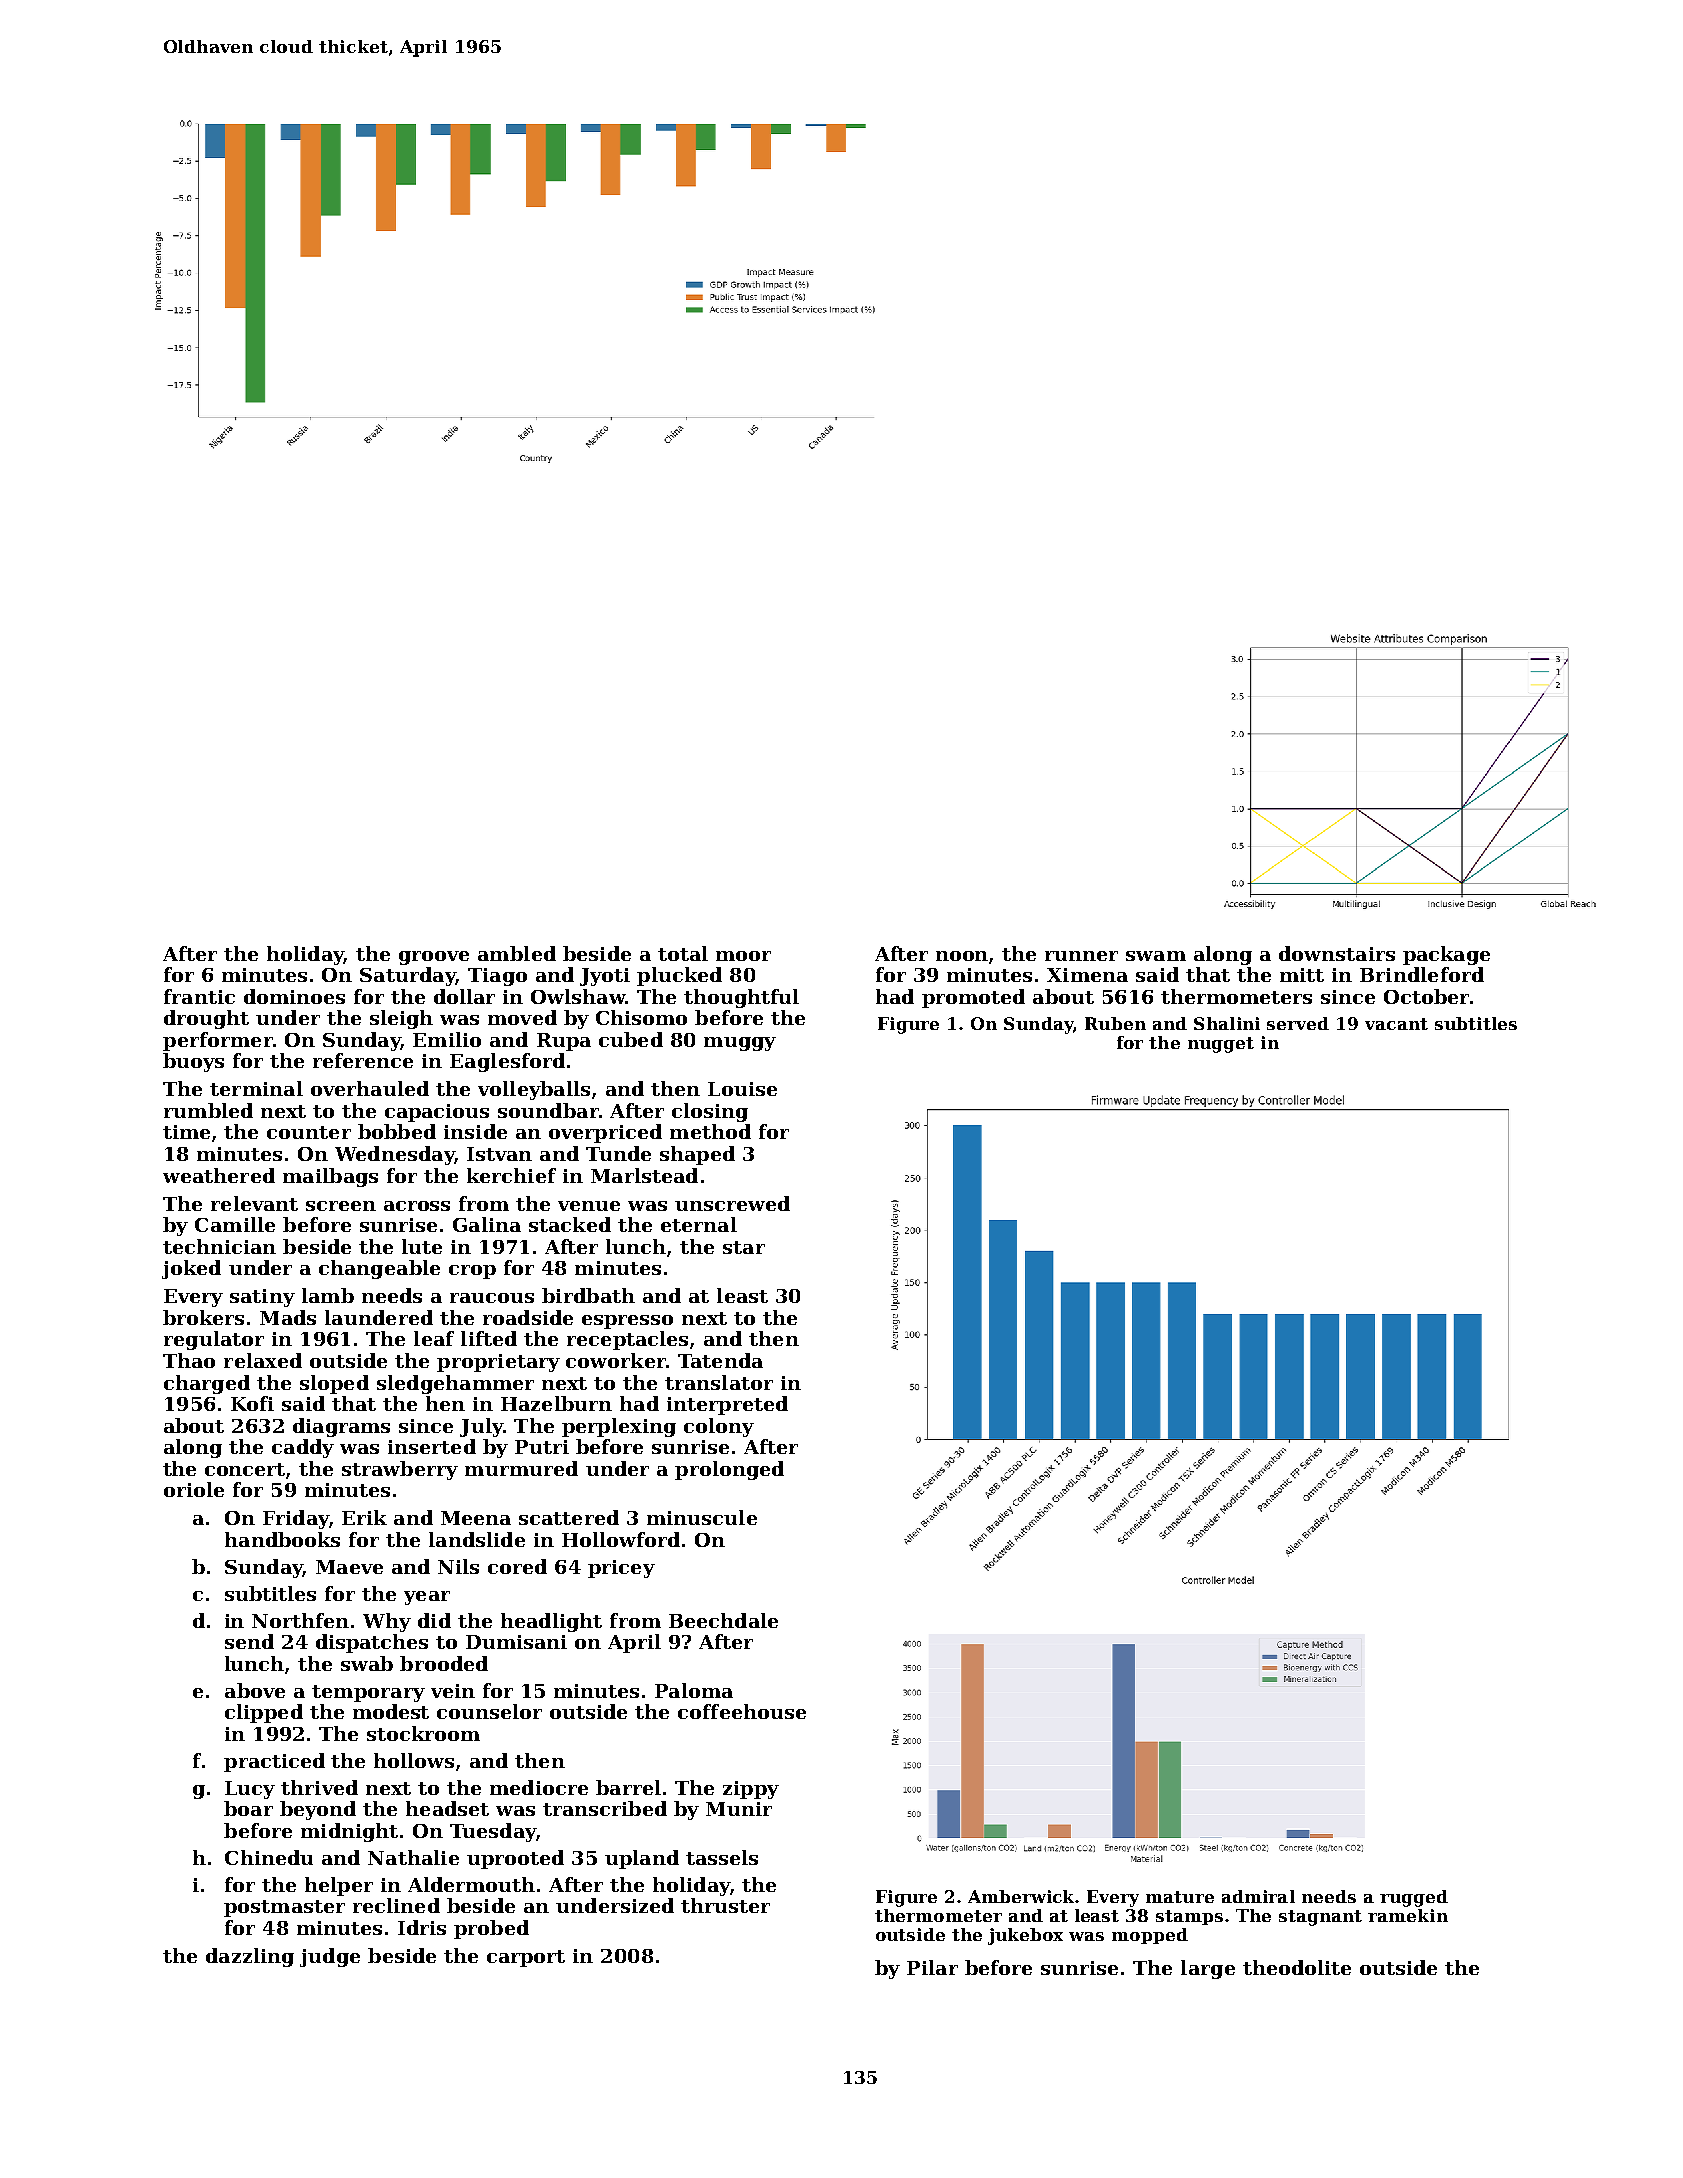  Describe the element at coordinates (1081, 956) in the page. I see `runner` at that location.
